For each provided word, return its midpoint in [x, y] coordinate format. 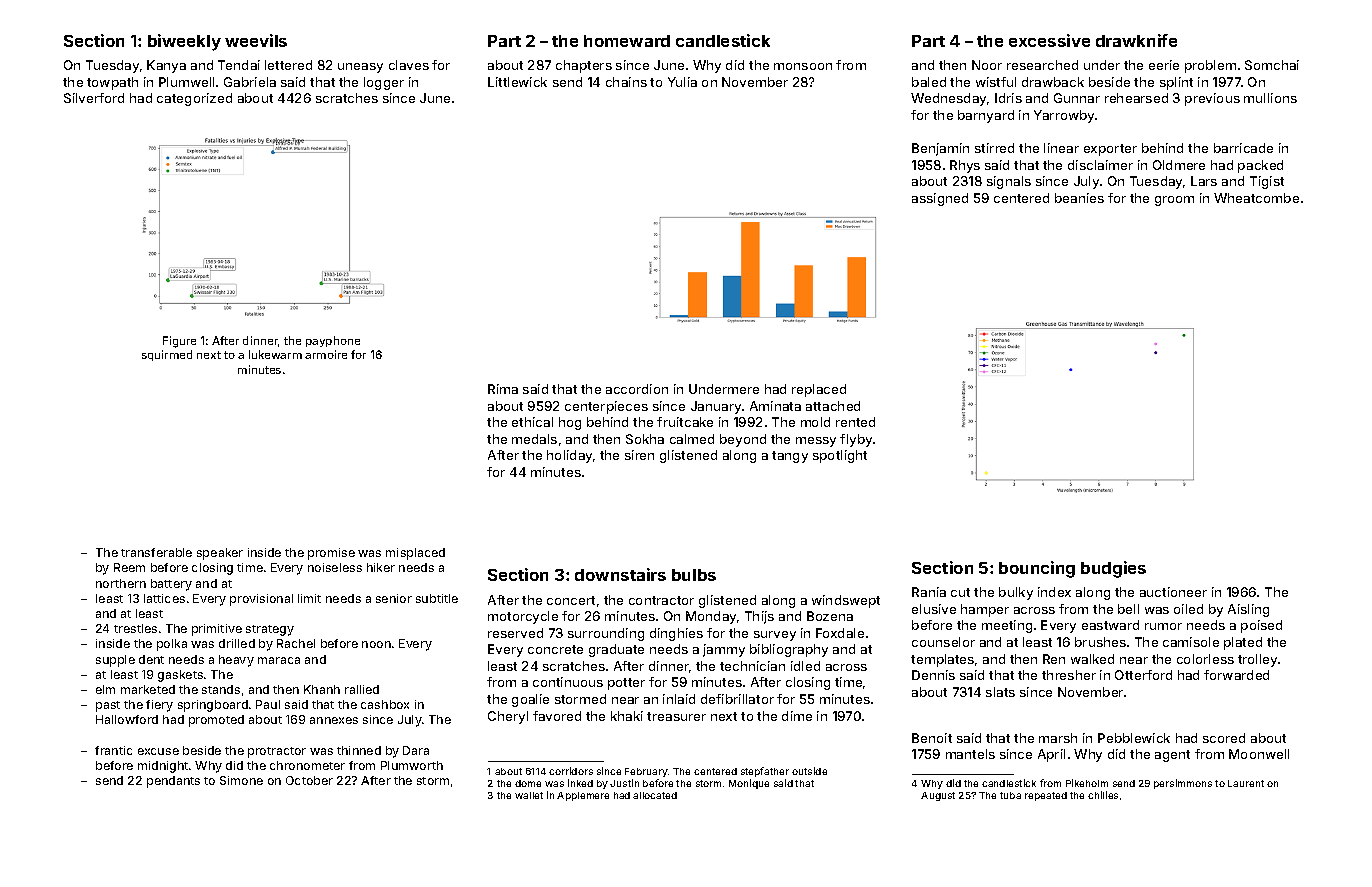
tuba [1010, 795]
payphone [333, 341]
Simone [241, 780]
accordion [637, 389]
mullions [1270, 98]
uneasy [360, 68]
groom [1174, 201]
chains [626, 82]
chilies [1103, 795]
